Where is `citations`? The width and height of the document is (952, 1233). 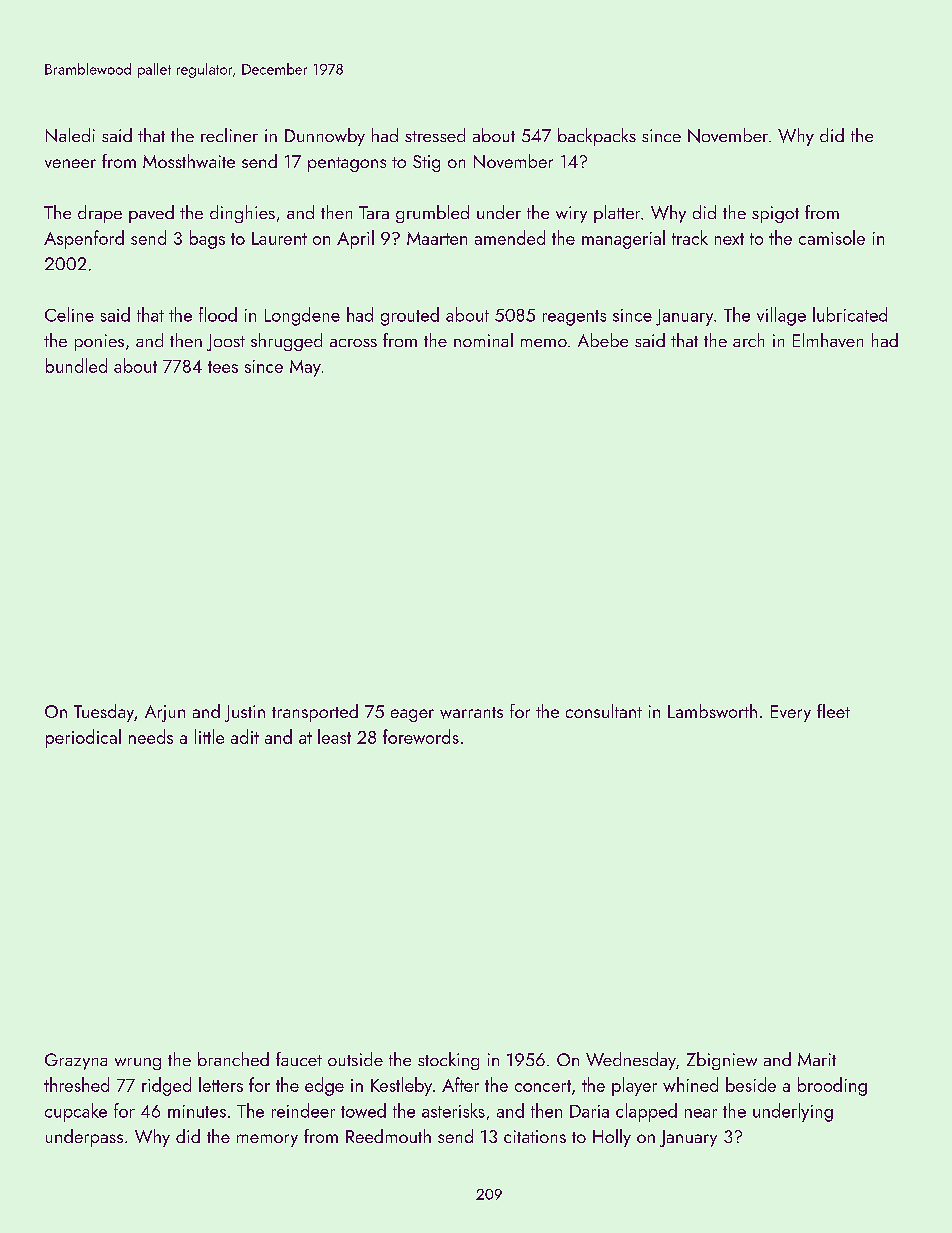 citations is located at coordinates (535, 1136).
